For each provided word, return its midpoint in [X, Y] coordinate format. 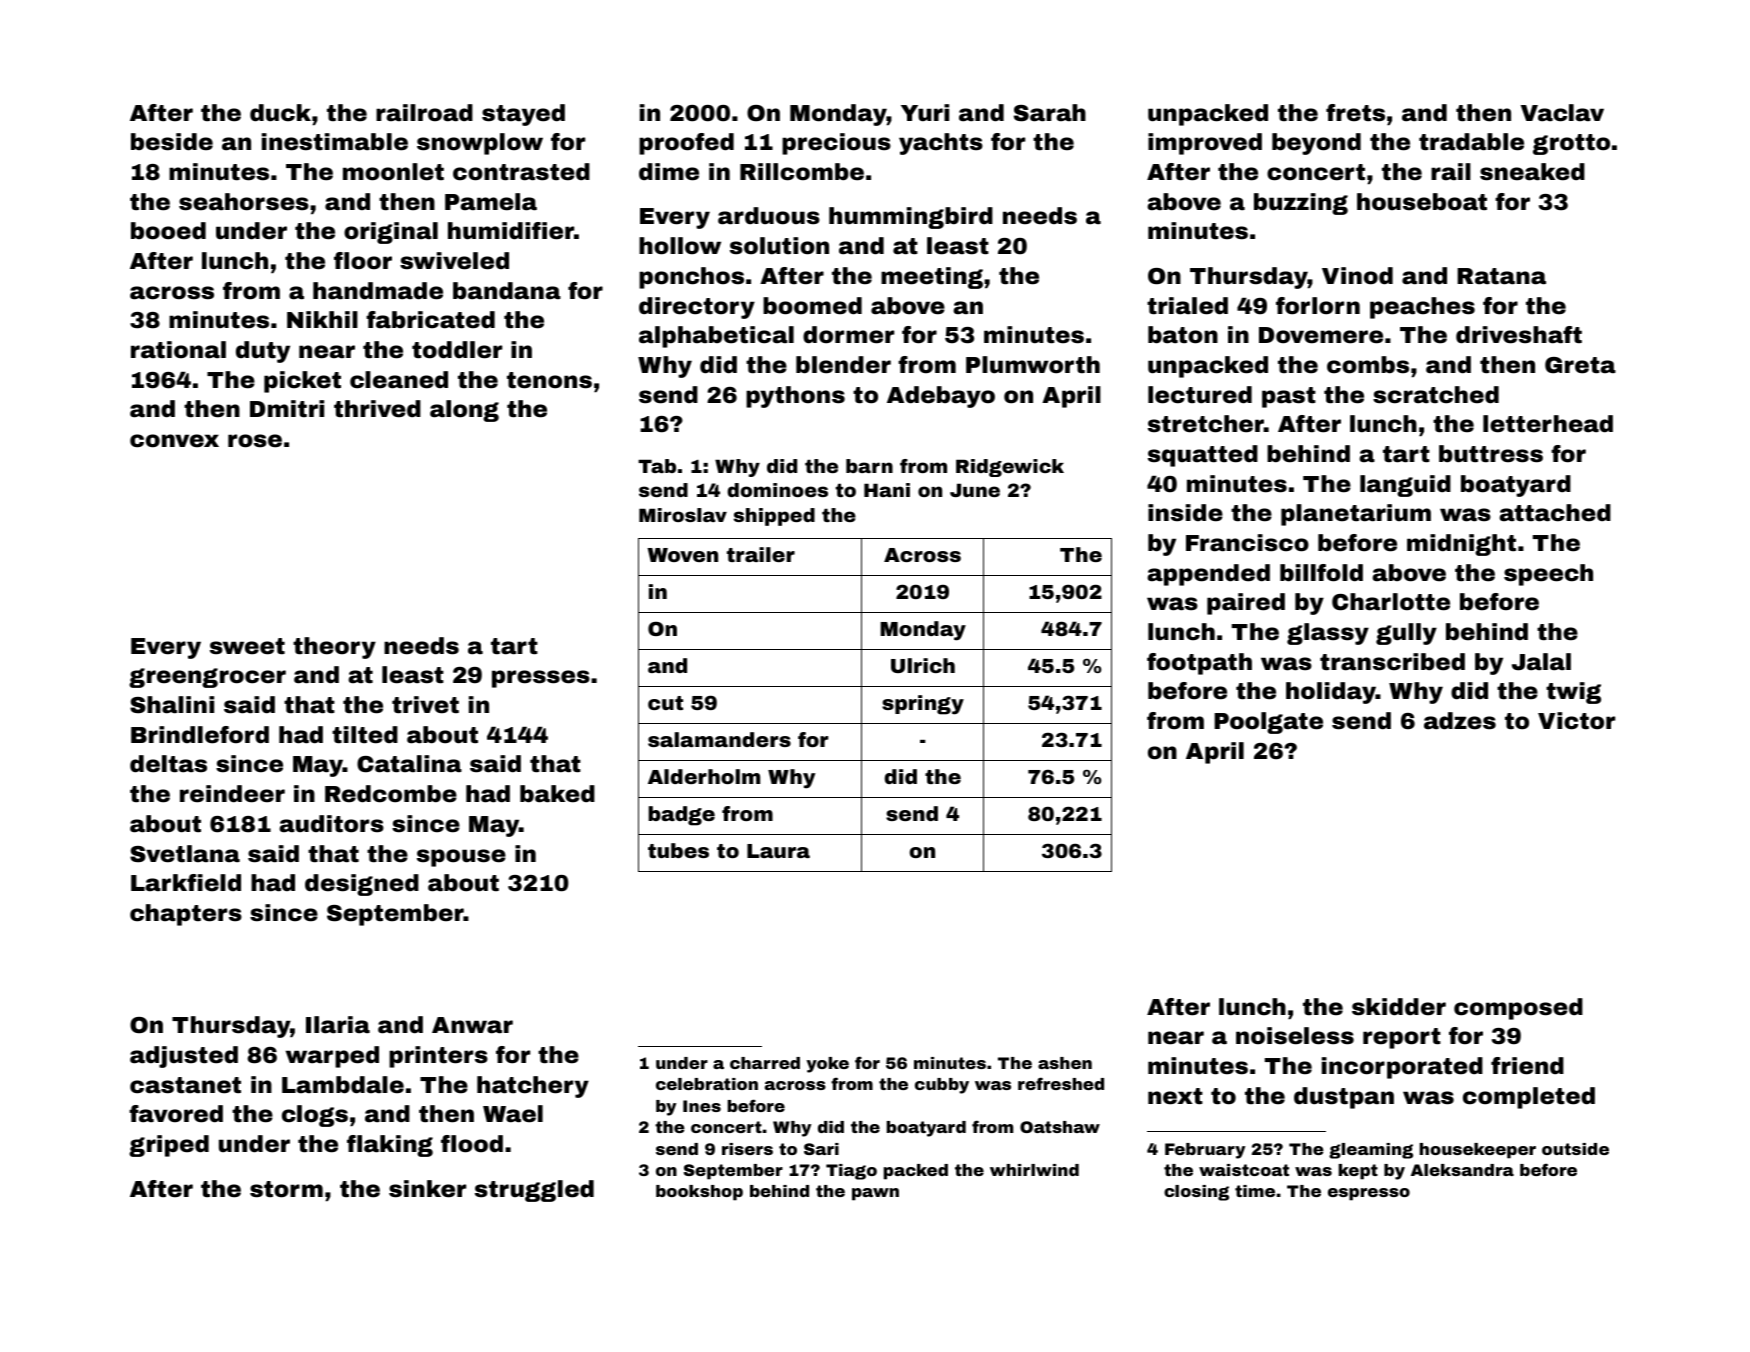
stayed [523, 115]
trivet [425, 705]
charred [765, 1063]
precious [836, 144]
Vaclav [1562, 113]
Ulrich [923, 665]
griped [169, 1146]
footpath [1199, 664]
